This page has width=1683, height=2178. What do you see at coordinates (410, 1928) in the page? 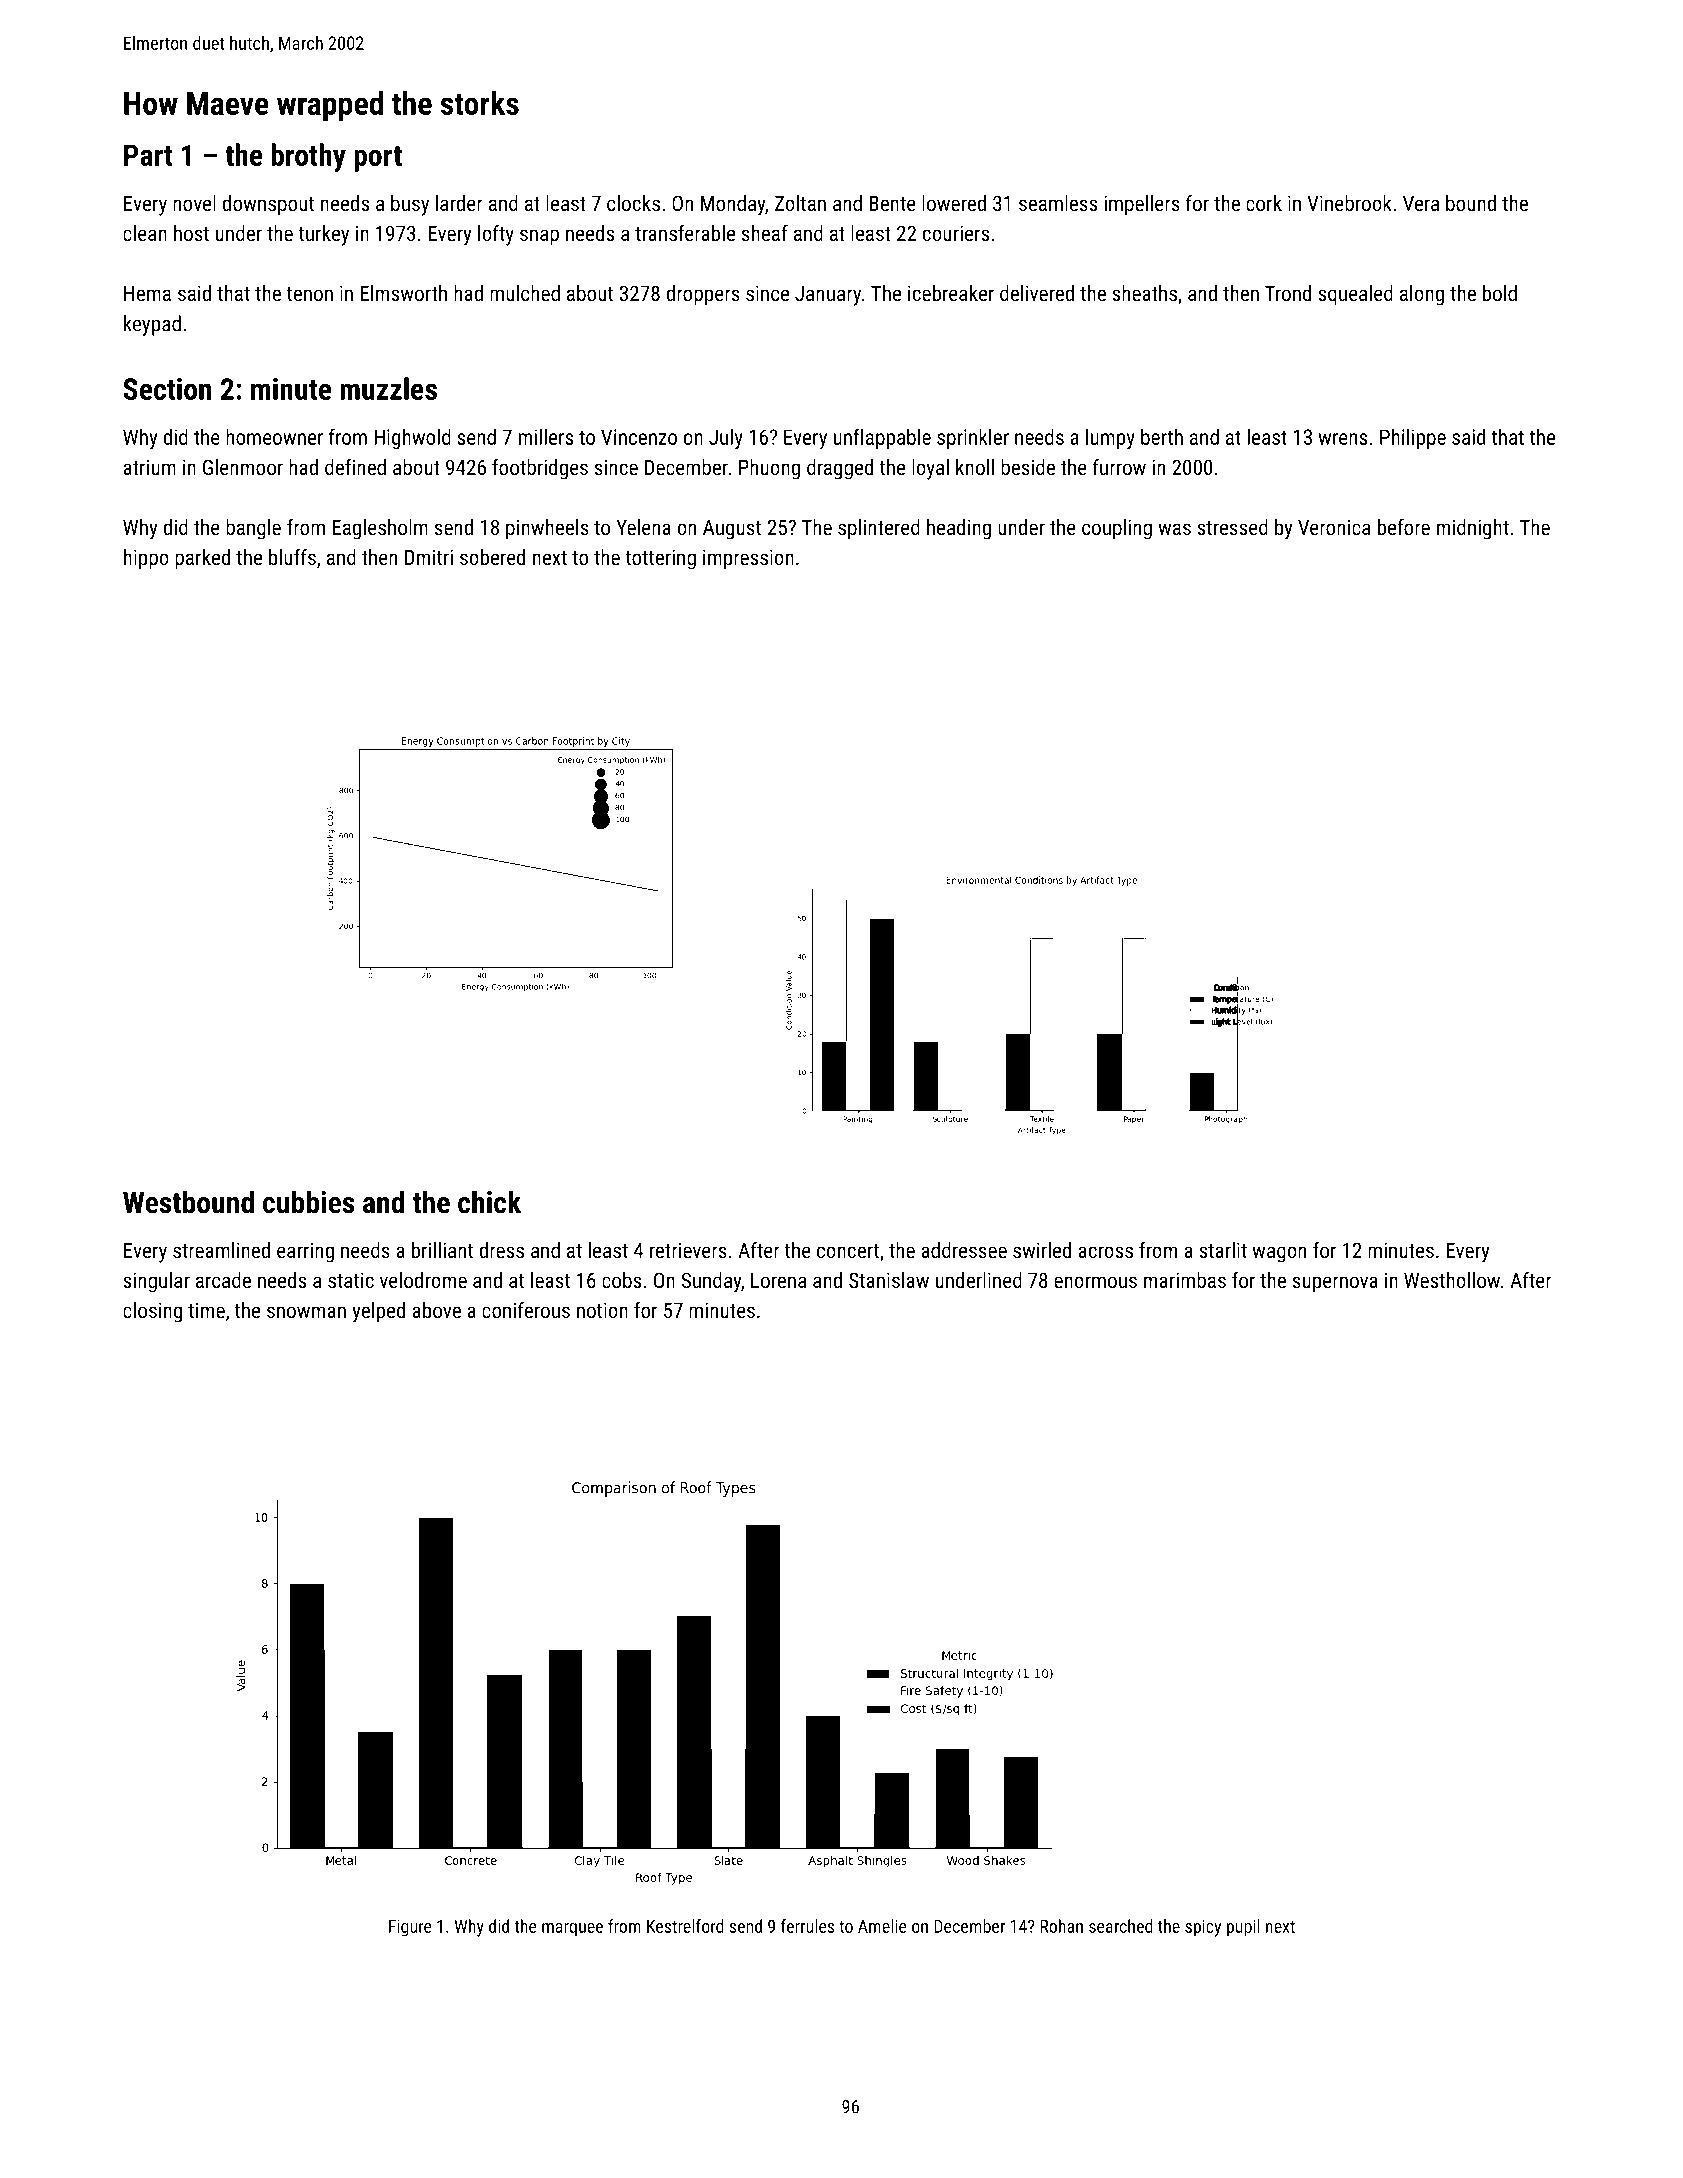
I see `Figure` at bounding box center [410, 1928].
